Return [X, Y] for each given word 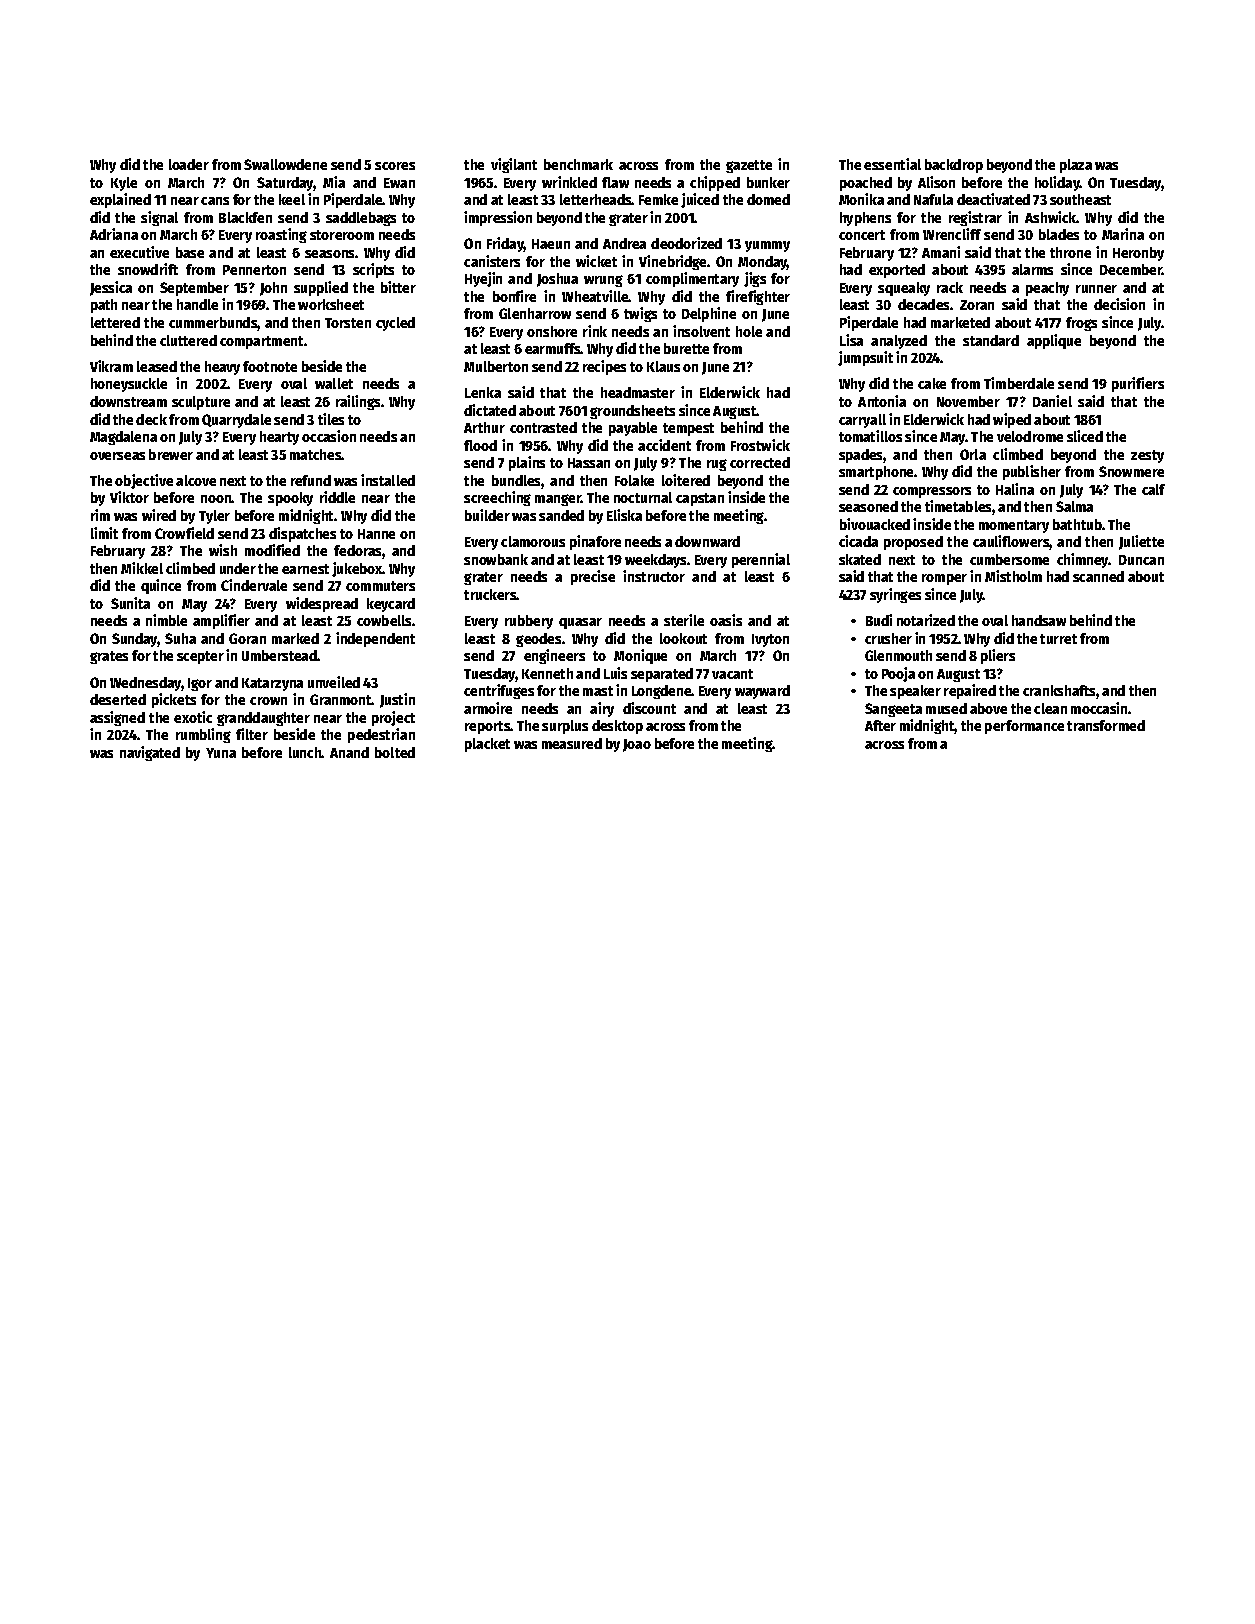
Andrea [624, 243]
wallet [334, 383]
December [1131, 269]
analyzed [899, 342]
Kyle [124, 184]
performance [1024, 727]
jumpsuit [865, 358]
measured [572, 743]
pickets [174, 700]
